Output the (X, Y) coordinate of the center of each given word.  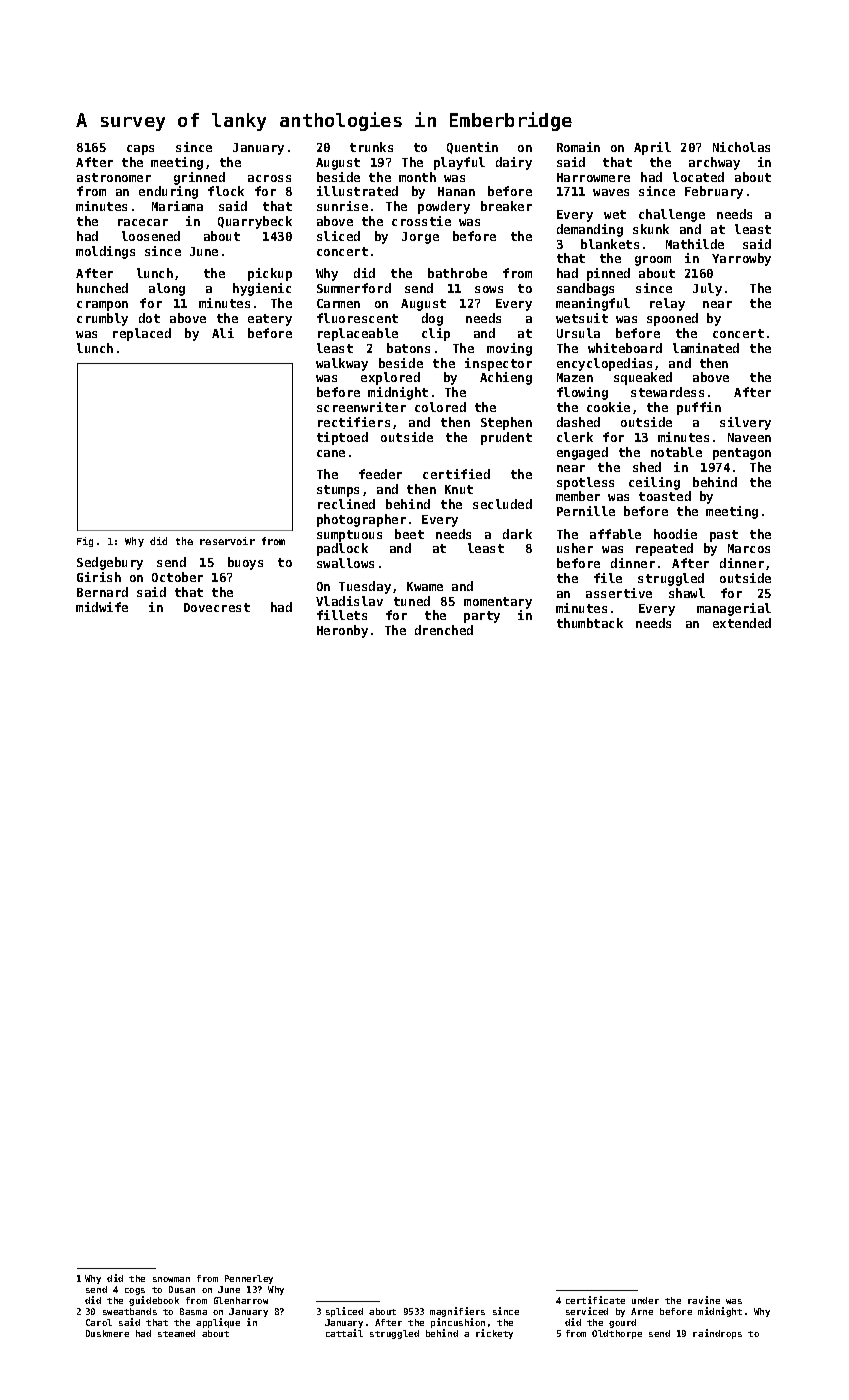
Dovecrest (217, 607)
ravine (704, 1300)
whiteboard (625, 348)
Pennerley (249, 1279)
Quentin (472, 148)
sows (489, 289)
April (652, 148)
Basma (193, 1311)
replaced (142, 334)
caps (140, 150)
